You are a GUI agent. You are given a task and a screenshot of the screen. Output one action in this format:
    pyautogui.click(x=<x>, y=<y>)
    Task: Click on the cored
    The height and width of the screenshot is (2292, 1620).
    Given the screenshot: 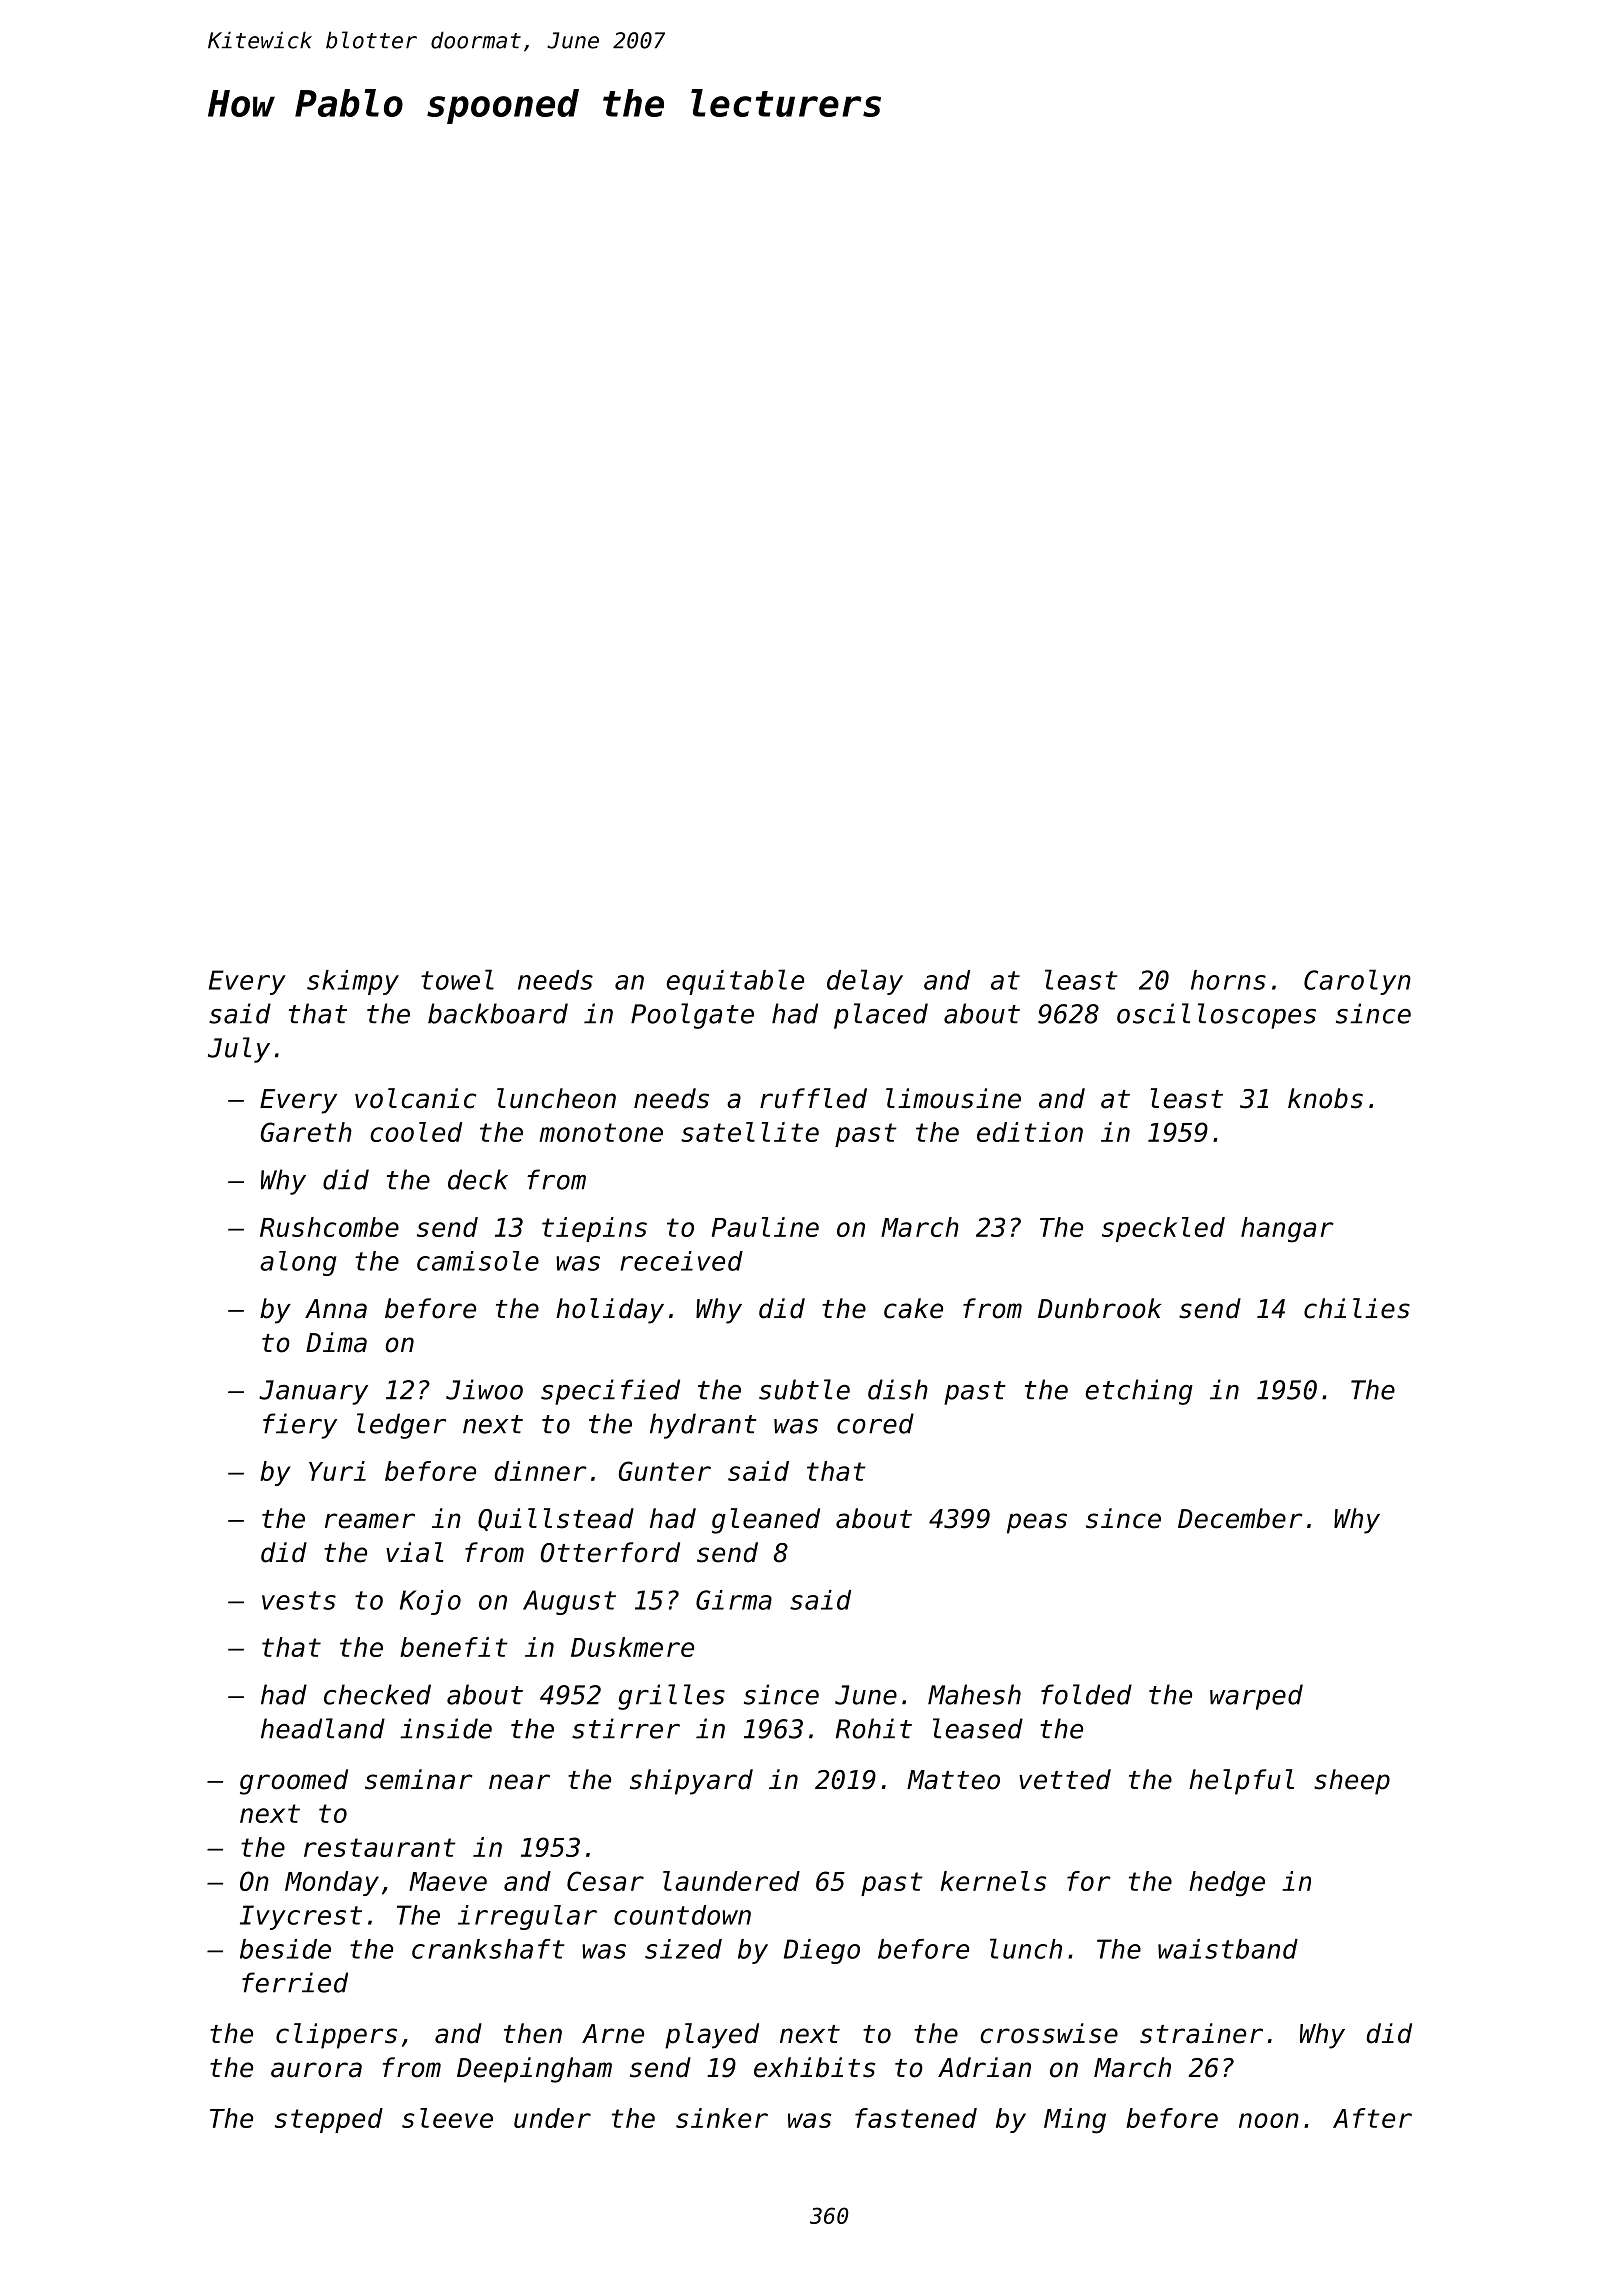 What is the action you would take?
    pyautogui.click(x=875, y=1423)
